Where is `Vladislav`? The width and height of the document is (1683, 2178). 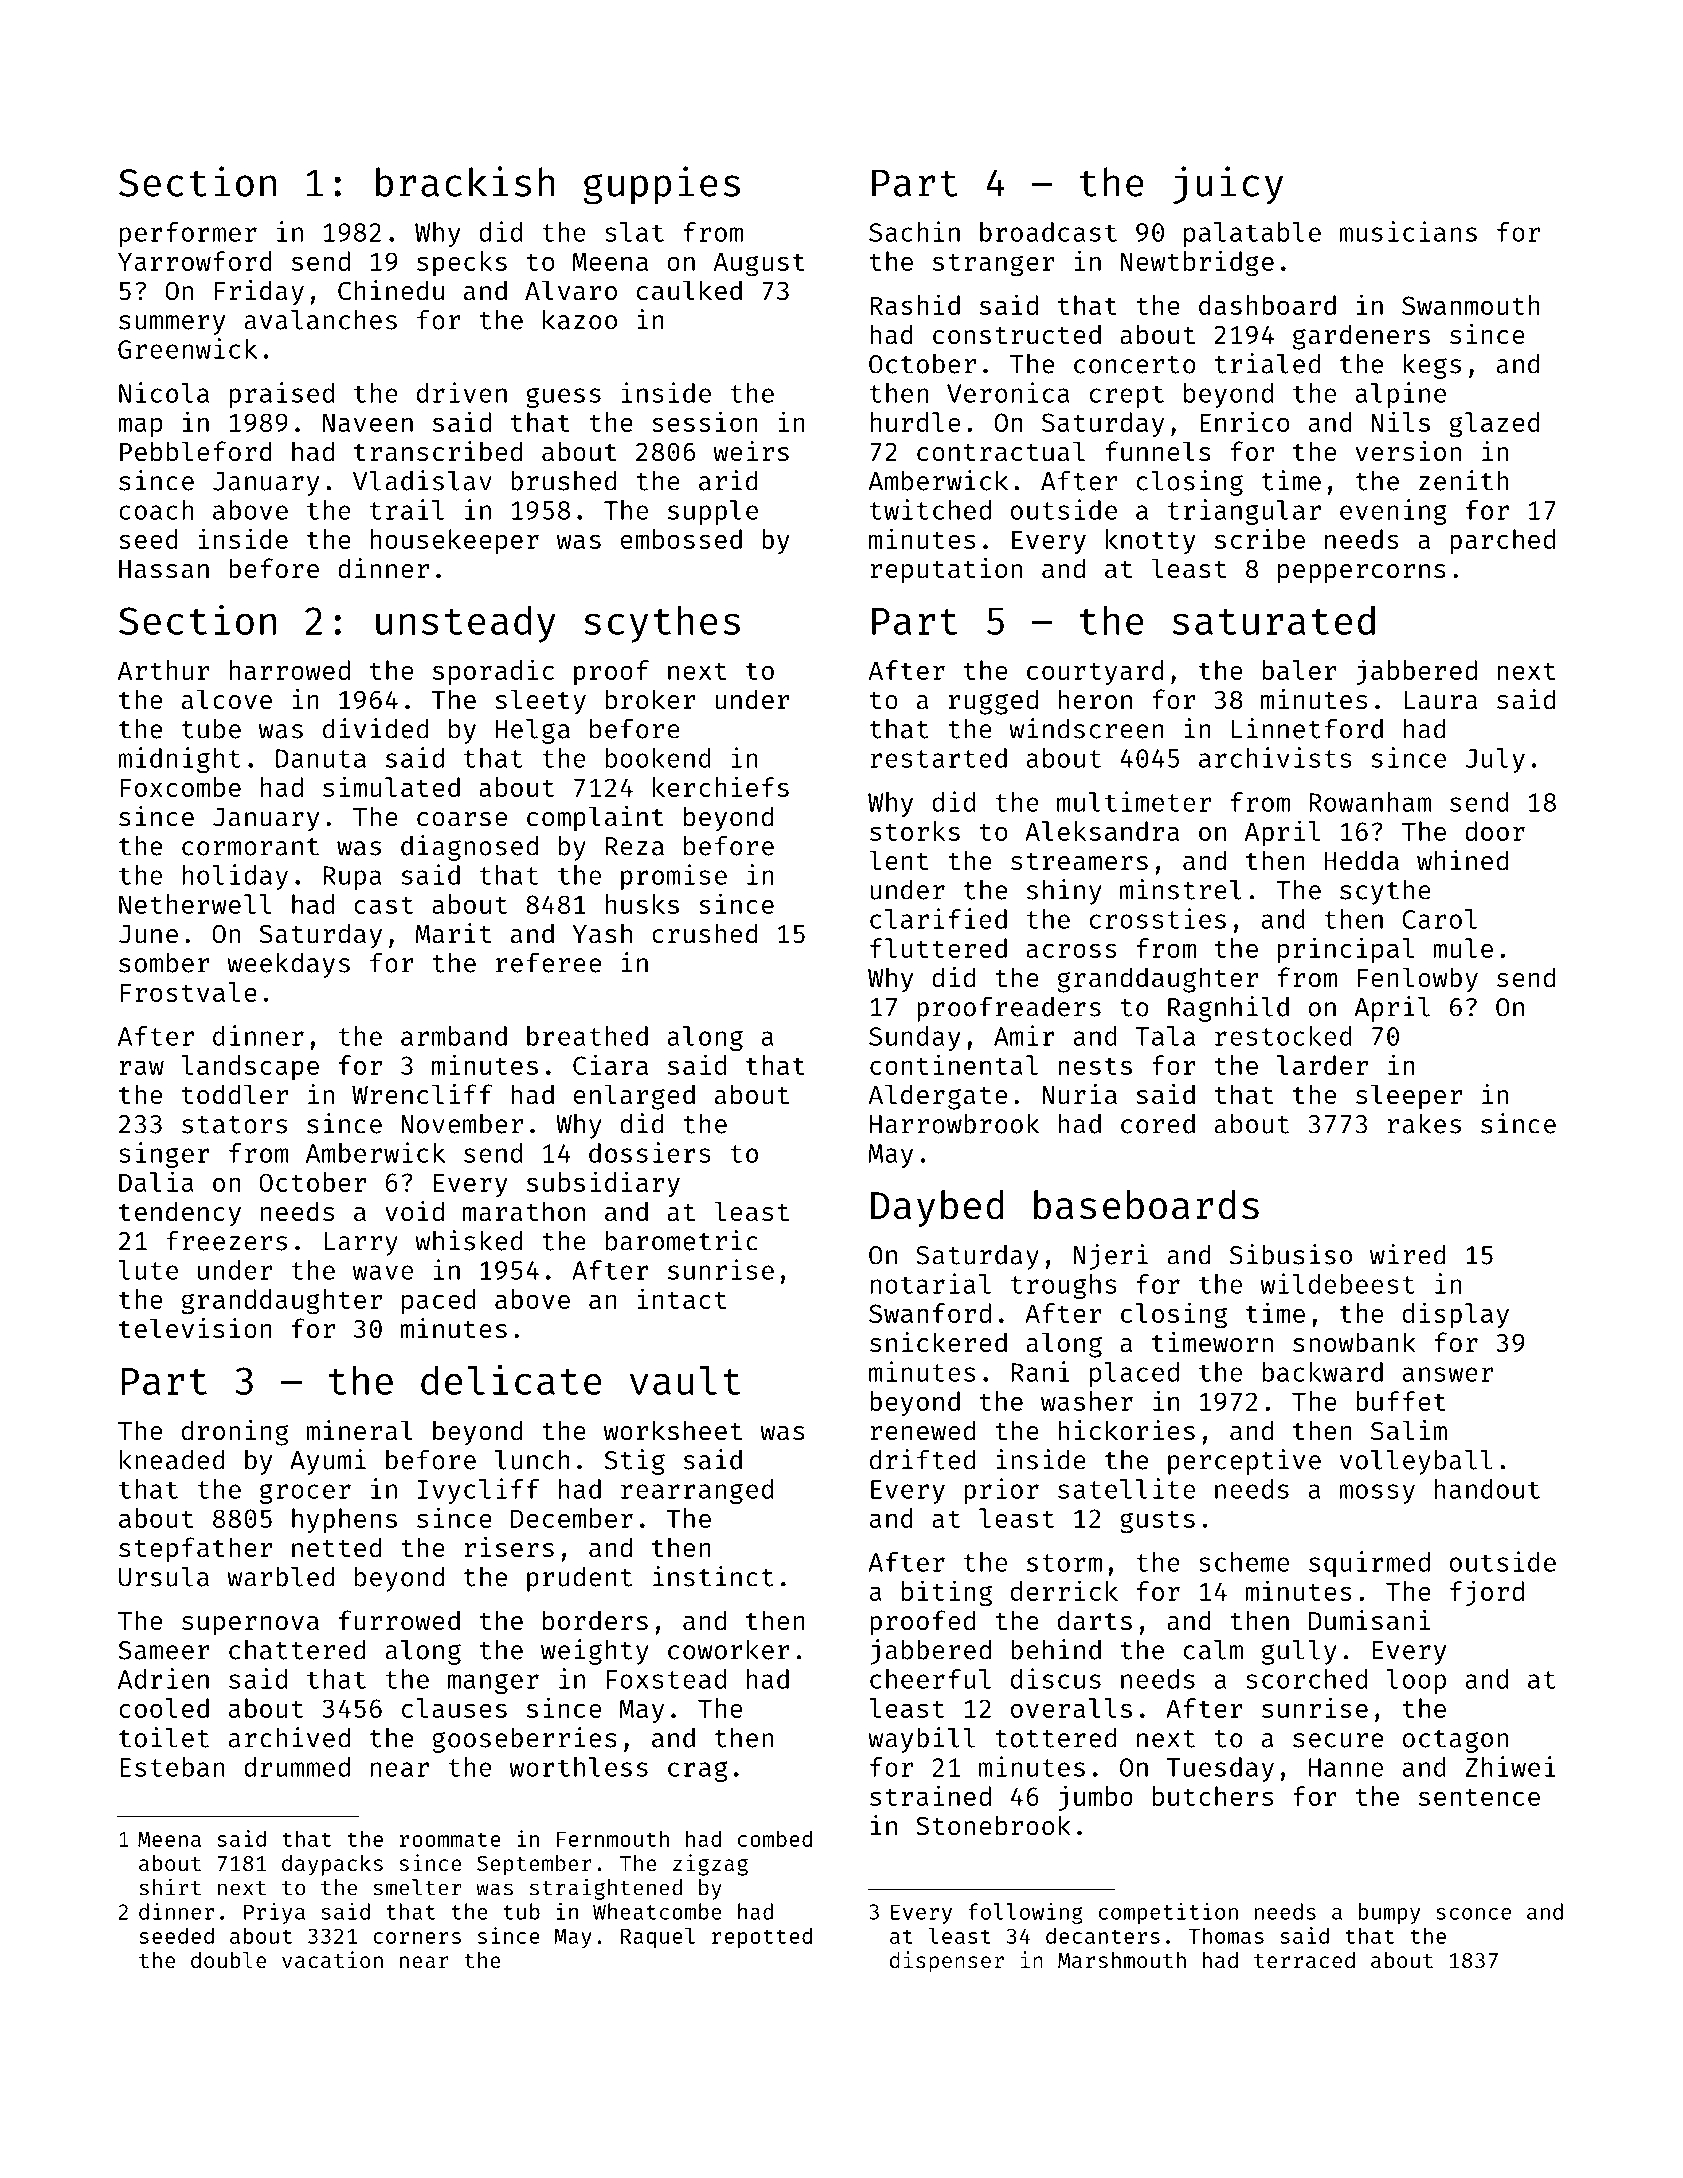 Vladislav is located at coordinates (422, 480).
